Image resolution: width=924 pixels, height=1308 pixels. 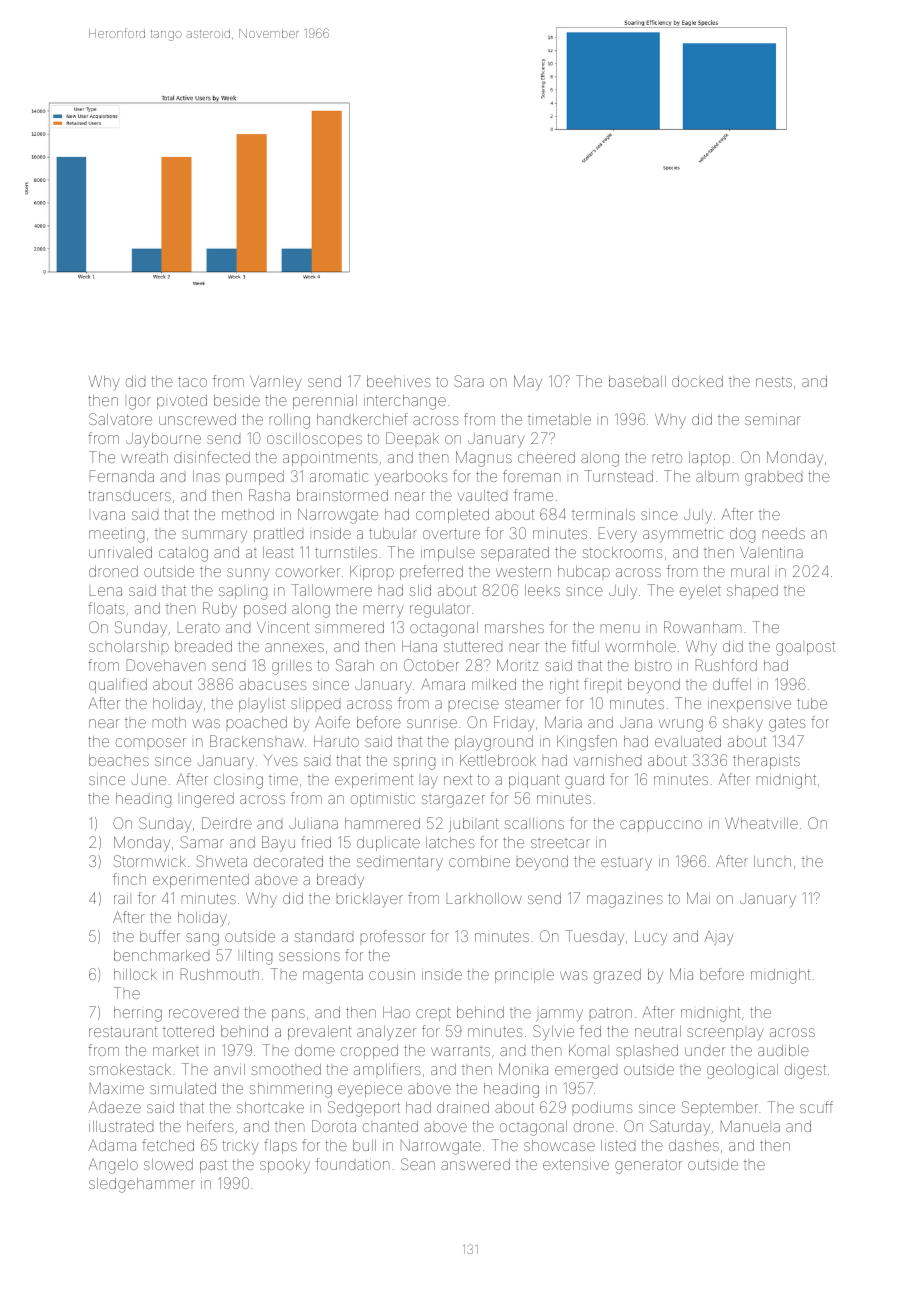 I want to click on past, so click(x=213, y=1166).
